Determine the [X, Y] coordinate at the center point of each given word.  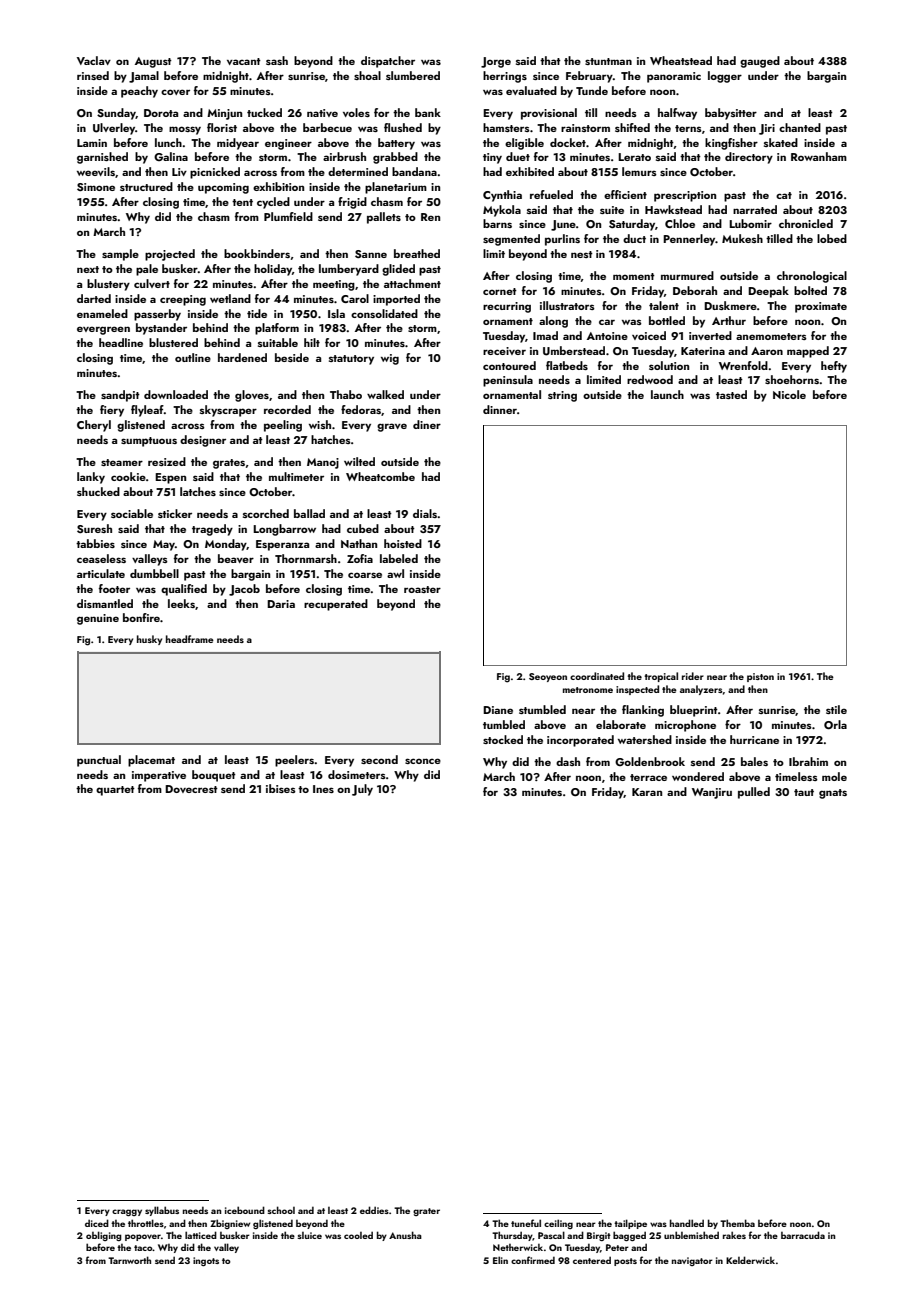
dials [425, 513]
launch [667, 394]
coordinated [597, 676]
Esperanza [282, 545]
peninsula [508, 381]
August [153, 62]
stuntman [608, 61]
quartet [115, 791]
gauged [760, 62]
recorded [287, 409]
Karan [647, 792]
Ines [323, 789]
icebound [245, 1210]
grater [426, 1212]
